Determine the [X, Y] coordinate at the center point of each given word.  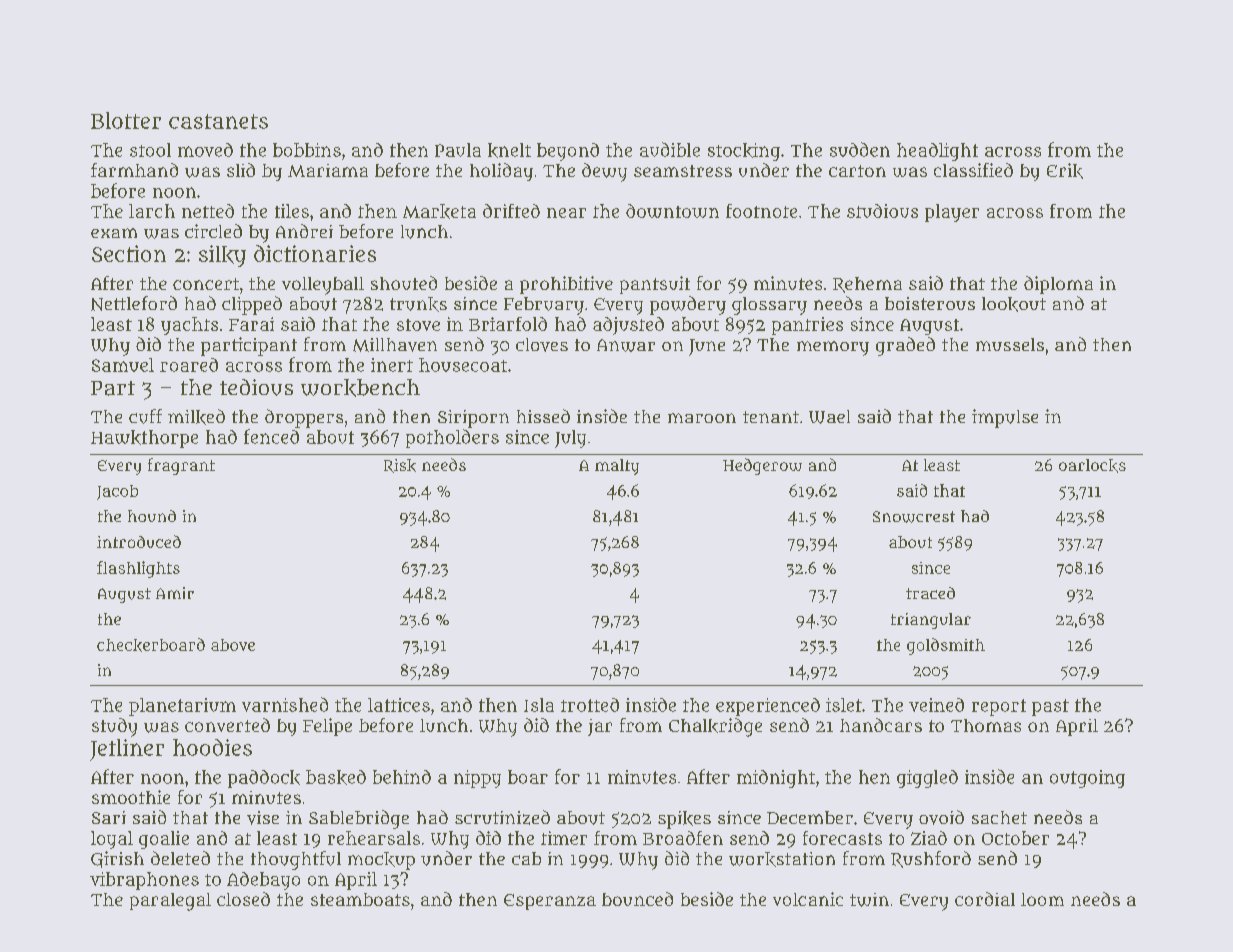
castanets [218, 121]
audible [670, 149]
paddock [264, 779]
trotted [590, 705]
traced [930, 593]
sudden [860, 149]
